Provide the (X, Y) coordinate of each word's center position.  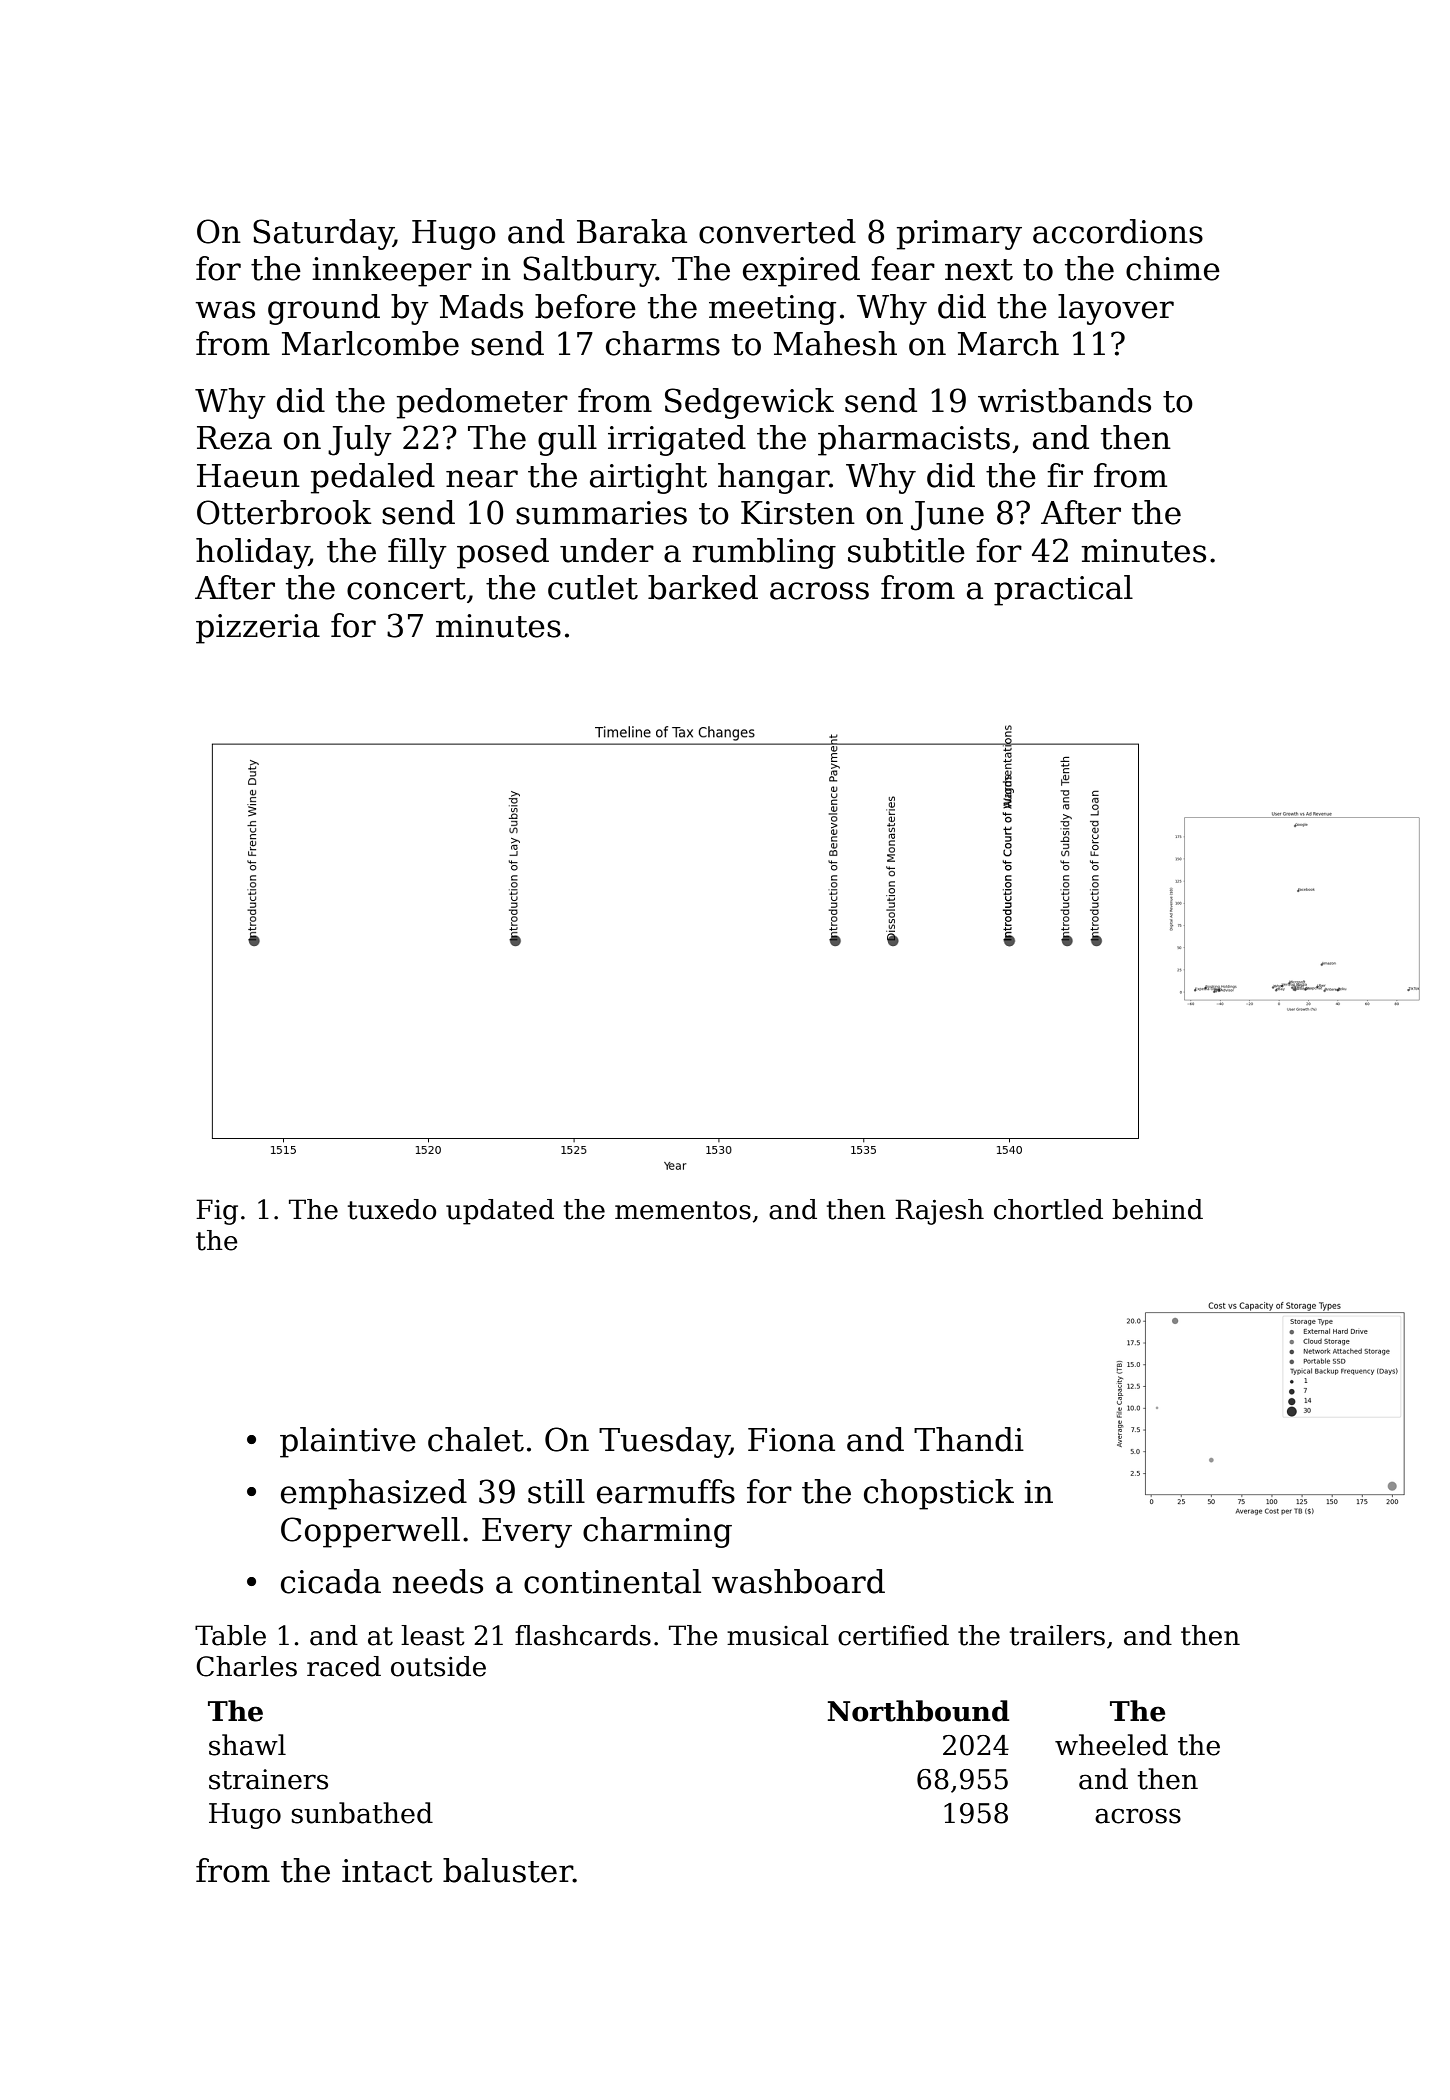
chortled (1048, 1209)
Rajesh (939, 1212)
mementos (683, 1210)
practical (1063, 590)
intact (387, 1871)
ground (324, 309)
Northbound (919, 1711)
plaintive (348, 1442)
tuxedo (392, 1209)
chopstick (939, 1494)
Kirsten (798, 513)
